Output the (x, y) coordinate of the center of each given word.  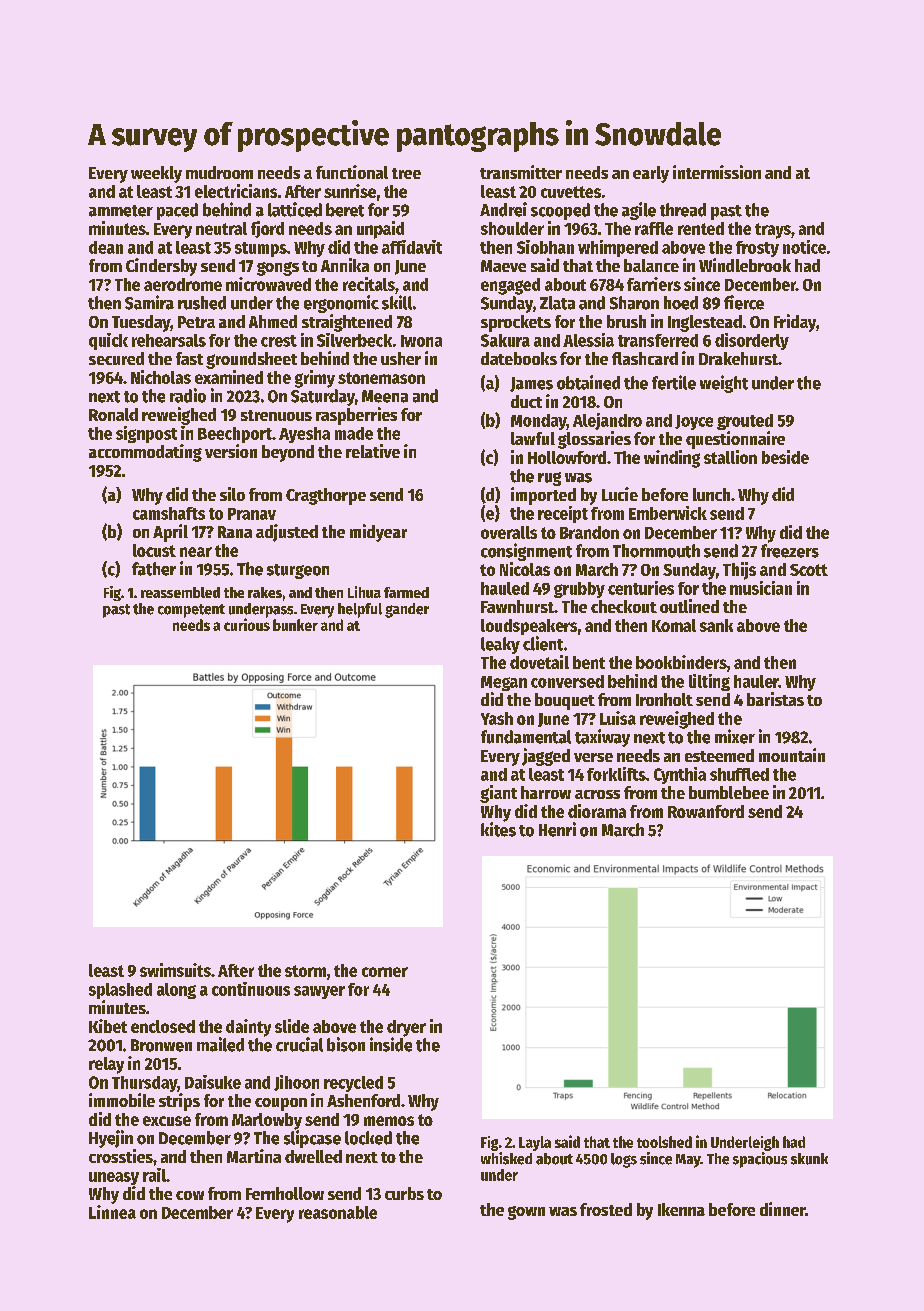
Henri (557, 829)
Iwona (421, 341)
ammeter (121, 211)
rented (701, 228)
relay (106, 1065)
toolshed (664, 1142)
